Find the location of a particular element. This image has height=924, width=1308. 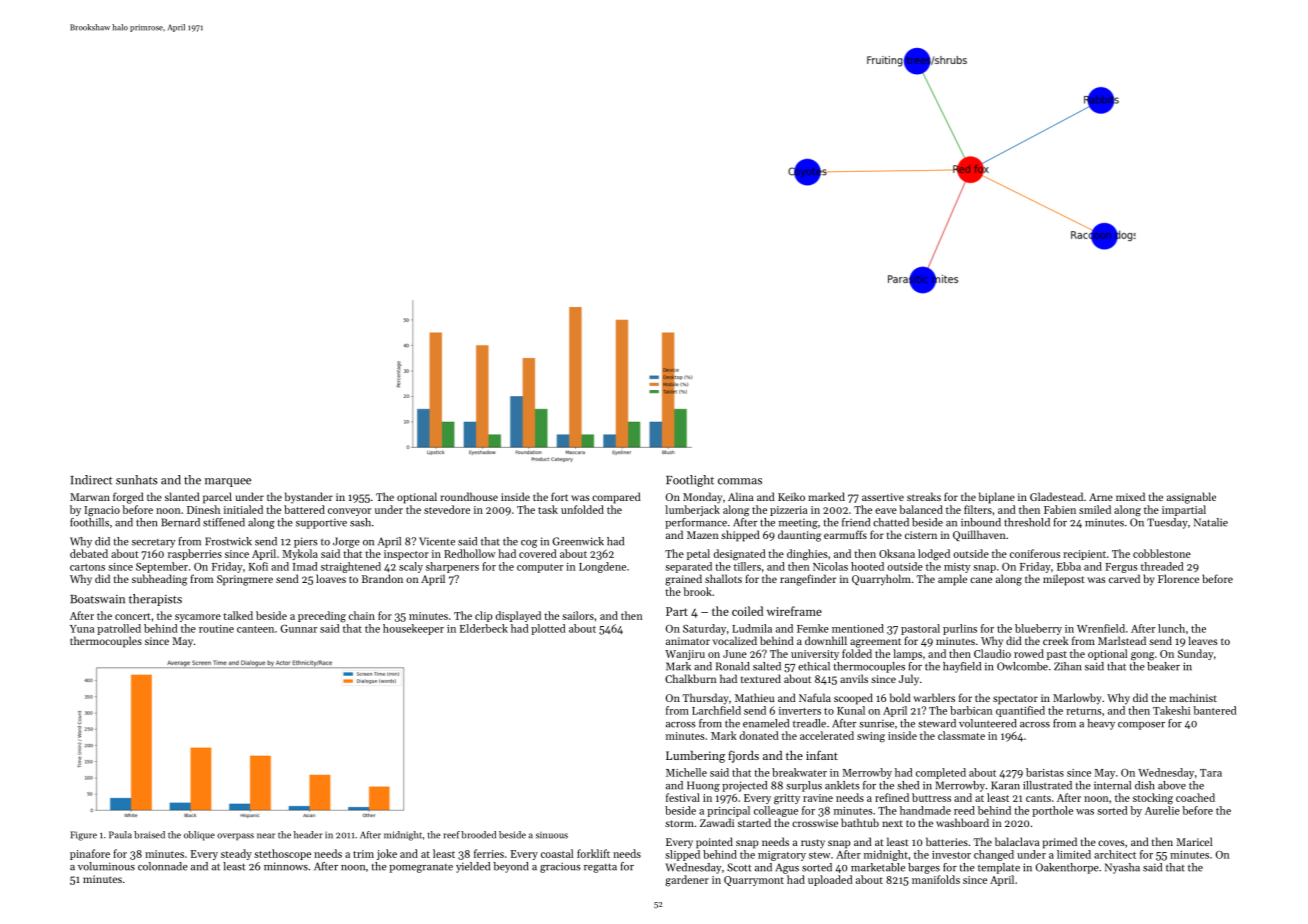

sailors is located at coordinates (578, 615).
